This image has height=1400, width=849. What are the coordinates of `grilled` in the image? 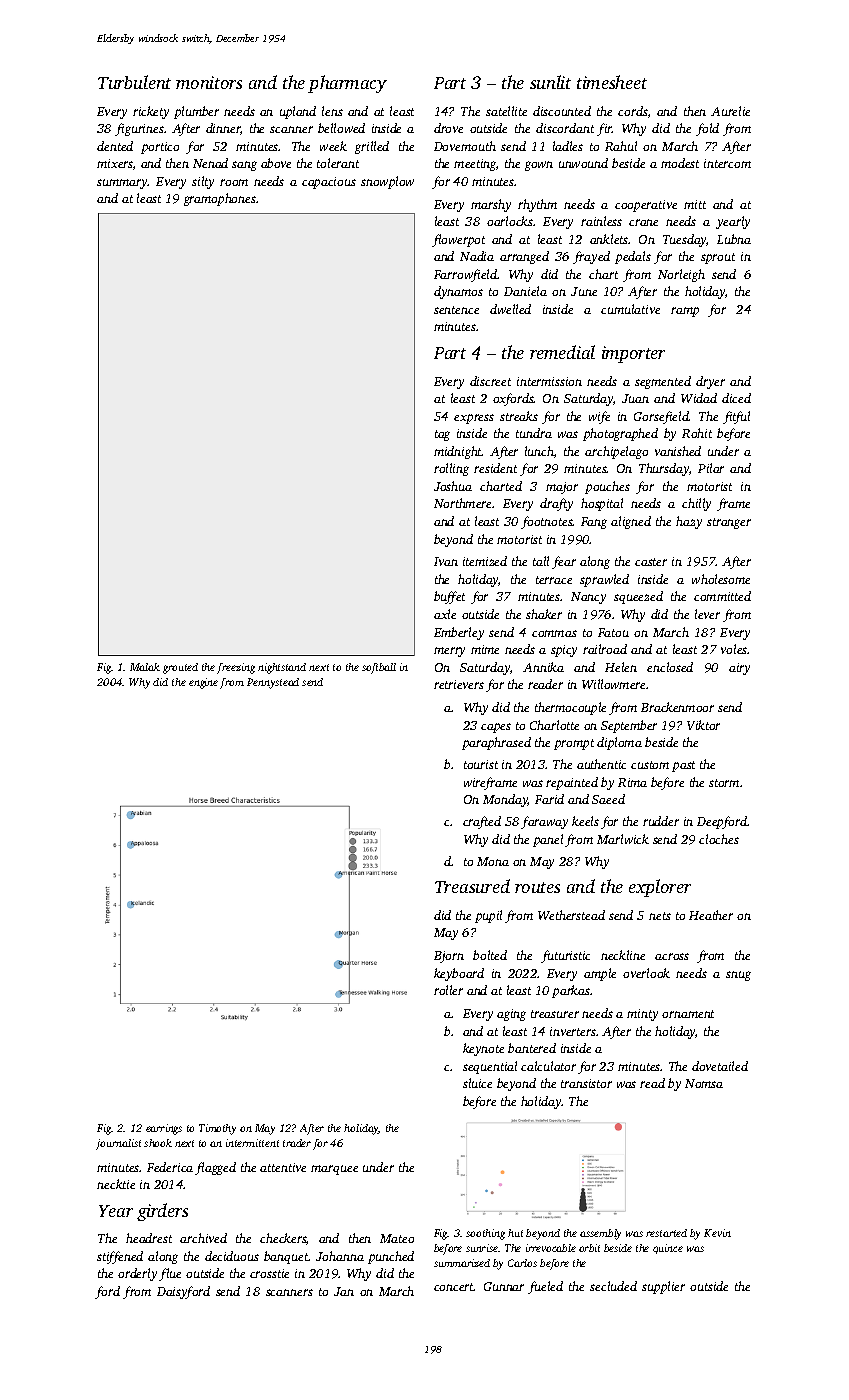 It's located at (372, 147).
